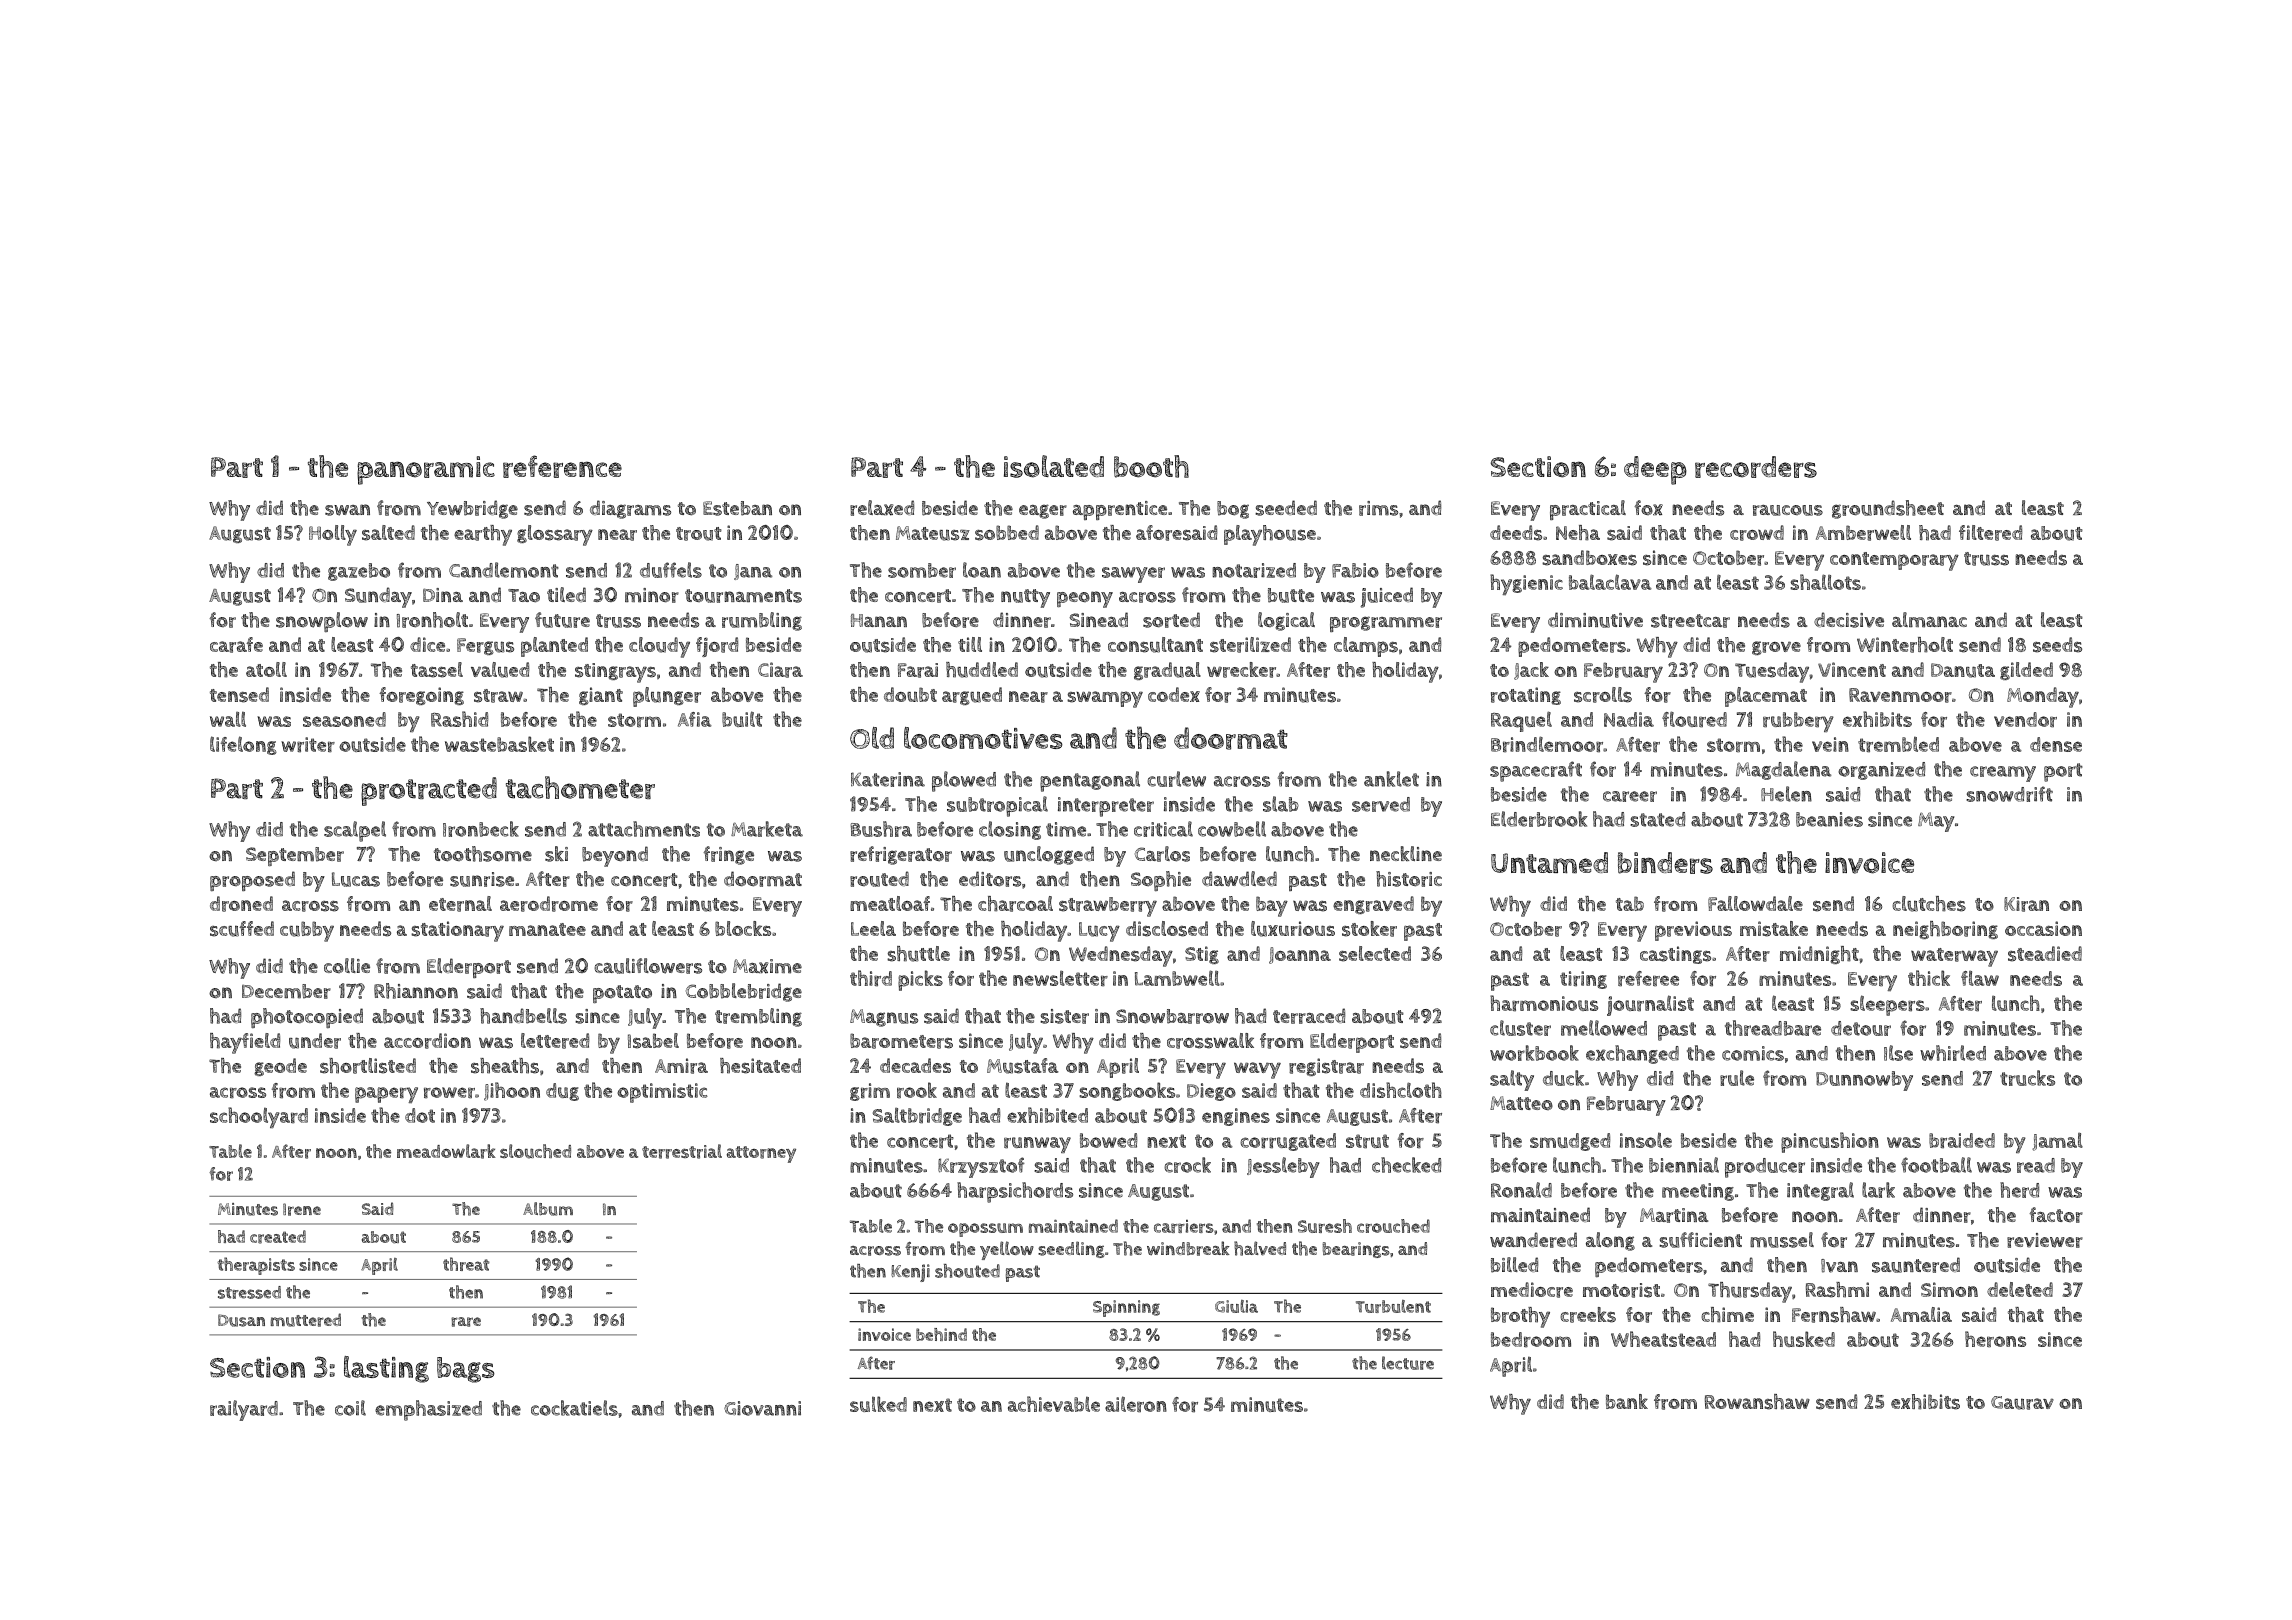 Image resolution: width=2292 pixels, height=1620 pixels. What do you see at coordinates (562, 620) in the screenshot?
I see `future` at bounding box center [562, 620].
